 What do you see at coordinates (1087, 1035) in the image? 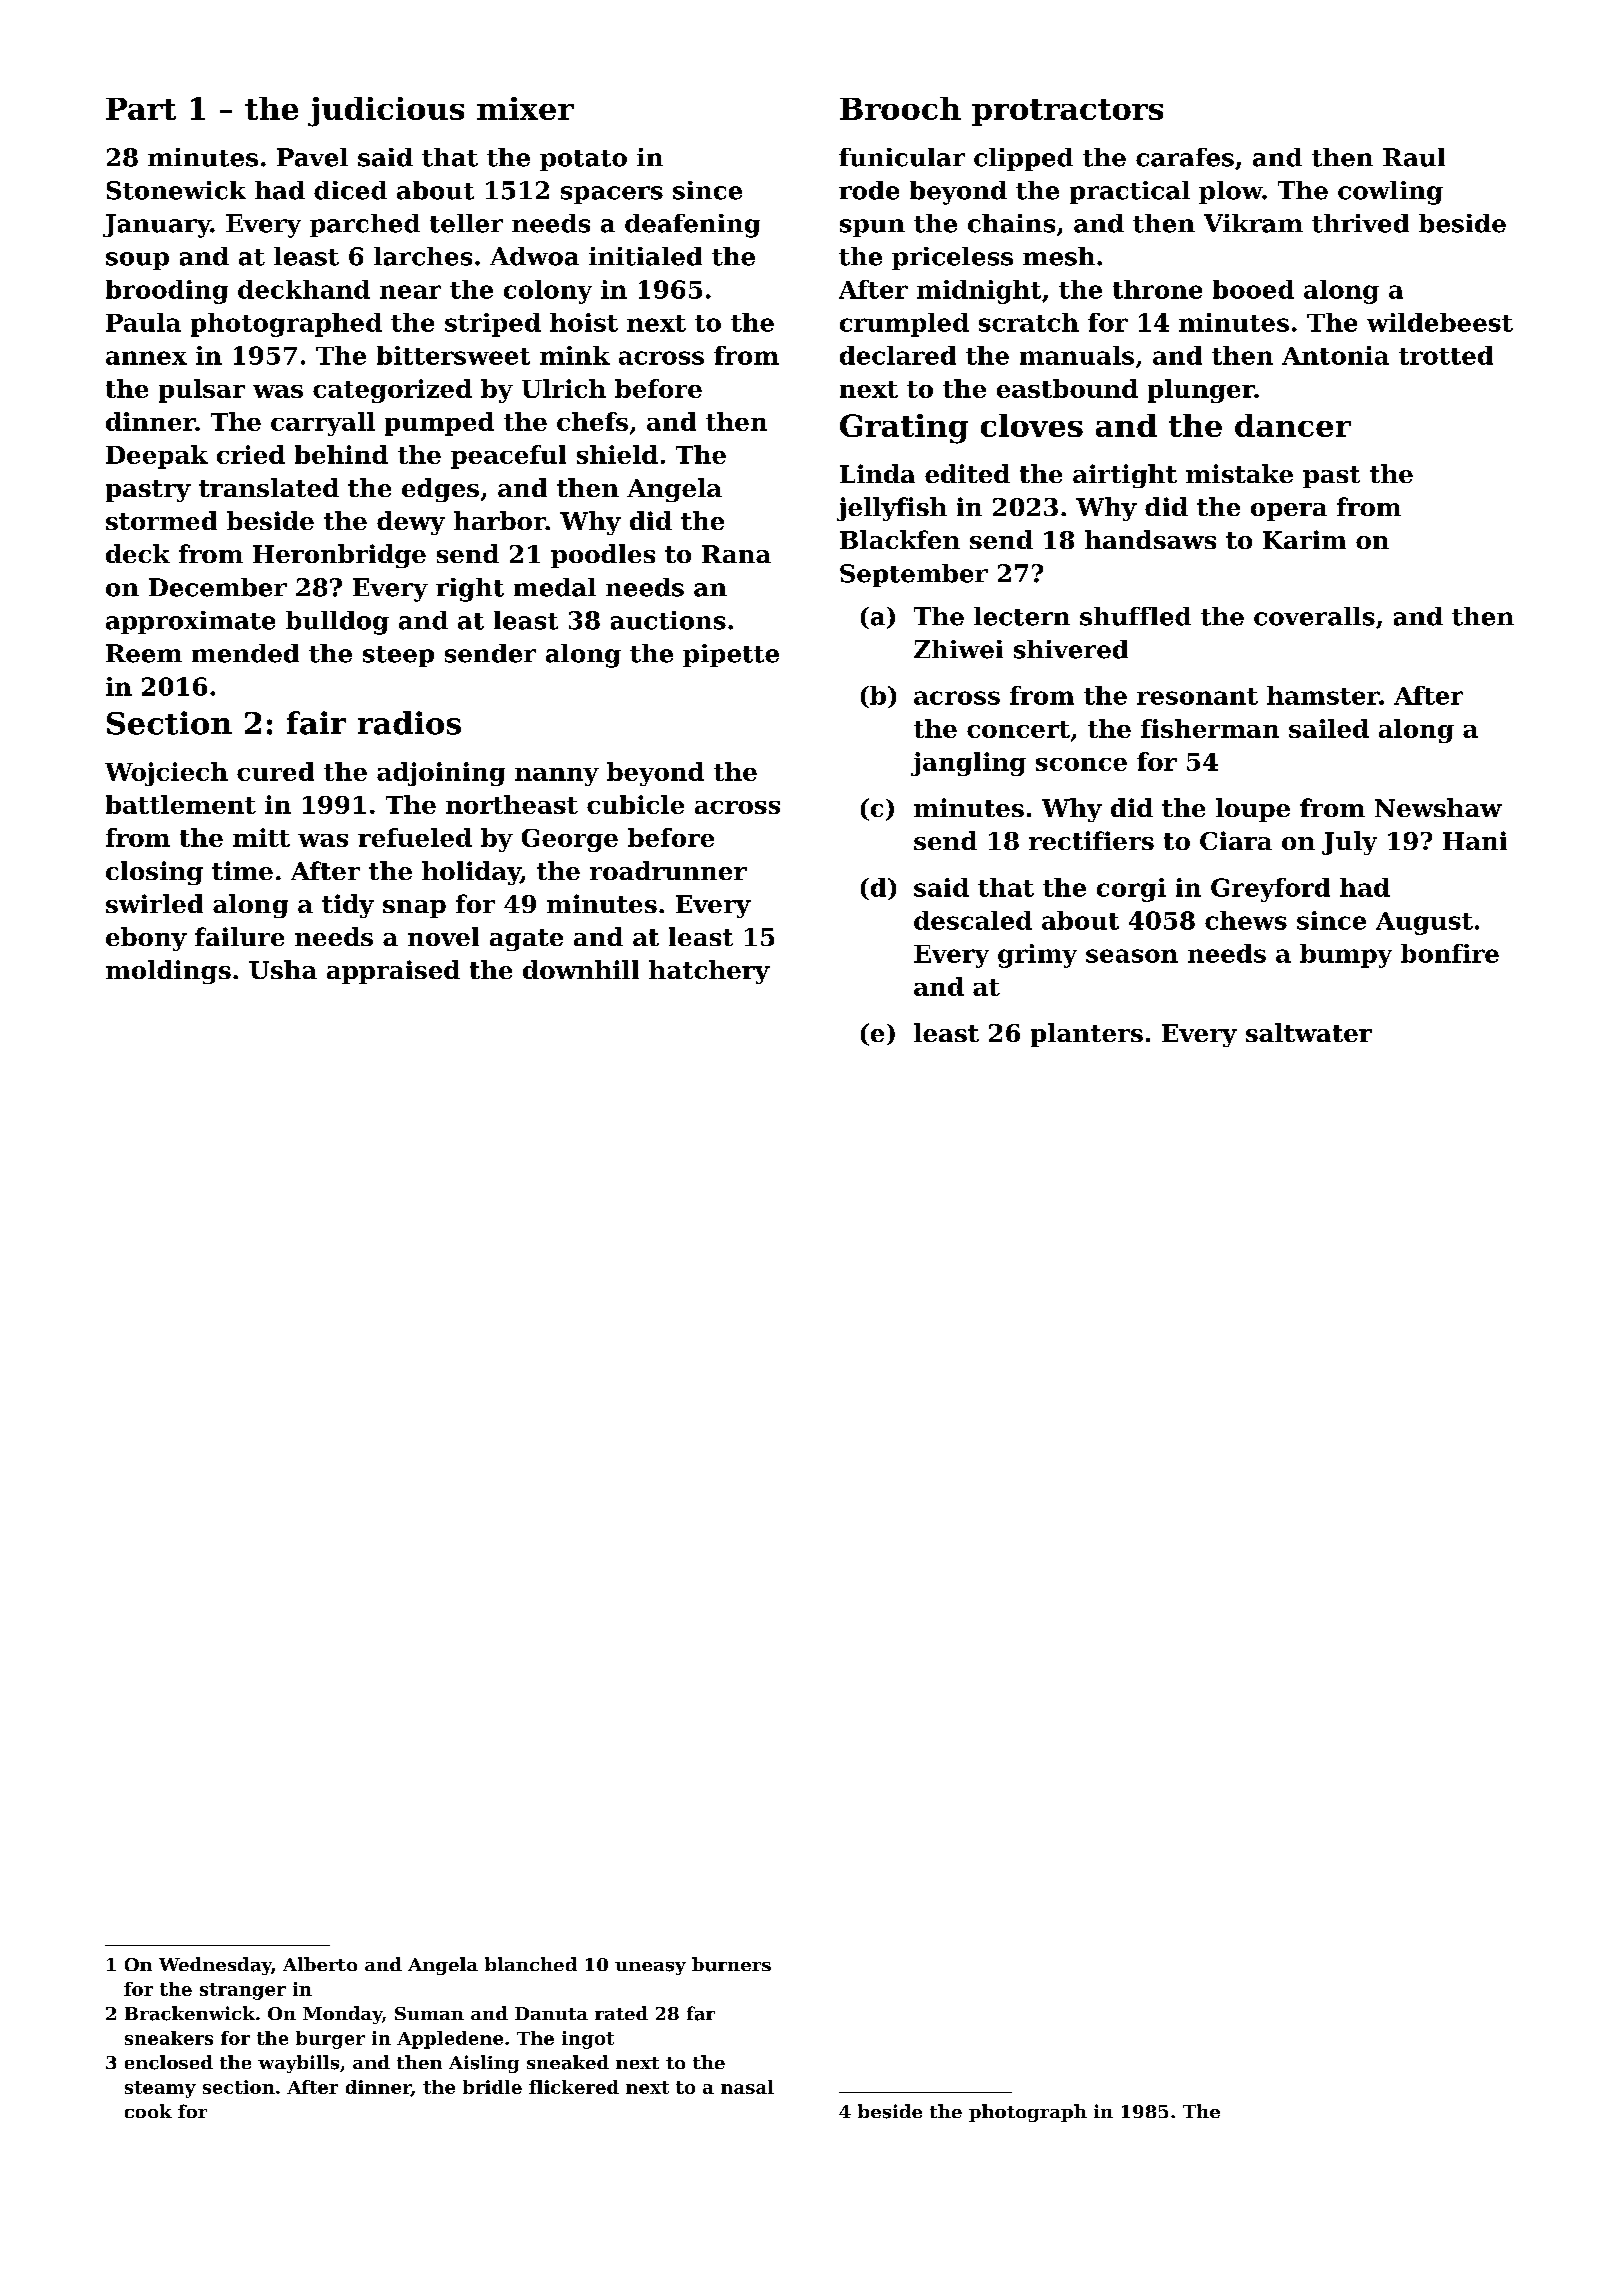
I see `planters` at bounding box center [1087, 1035].
